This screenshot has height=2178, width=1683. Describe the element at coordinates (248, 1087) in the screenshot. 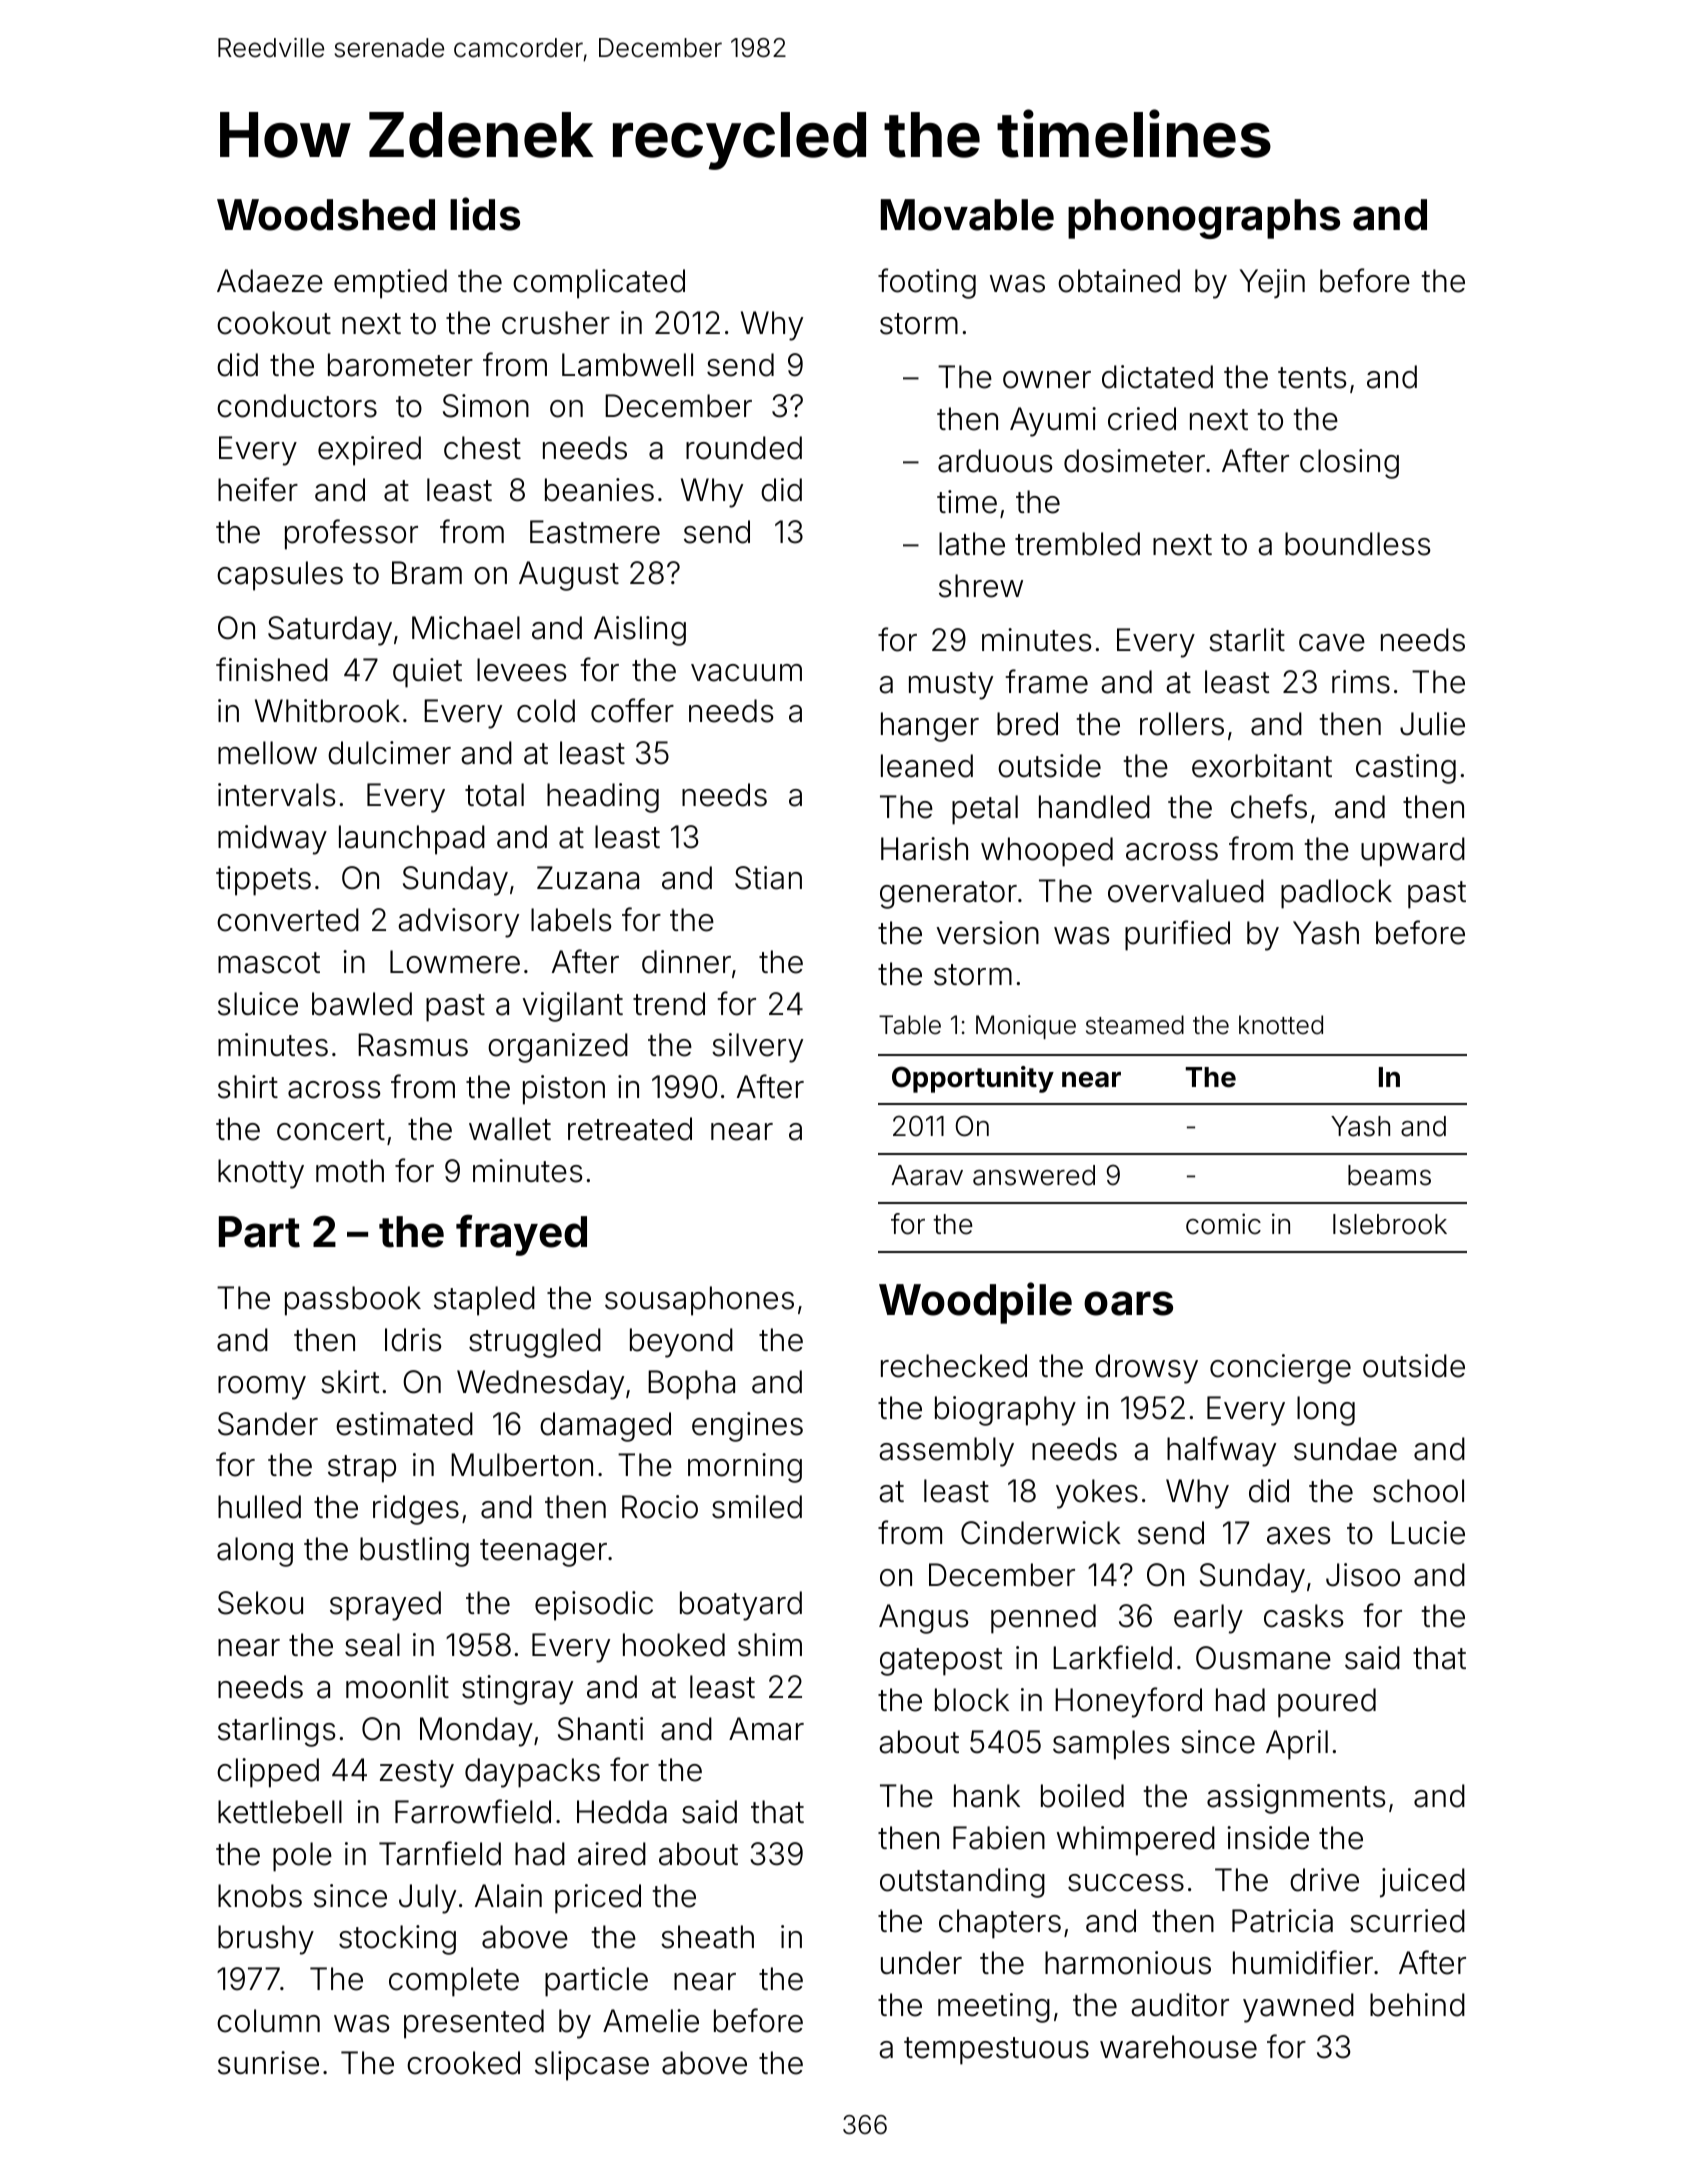

I see `shirt` at that location.
